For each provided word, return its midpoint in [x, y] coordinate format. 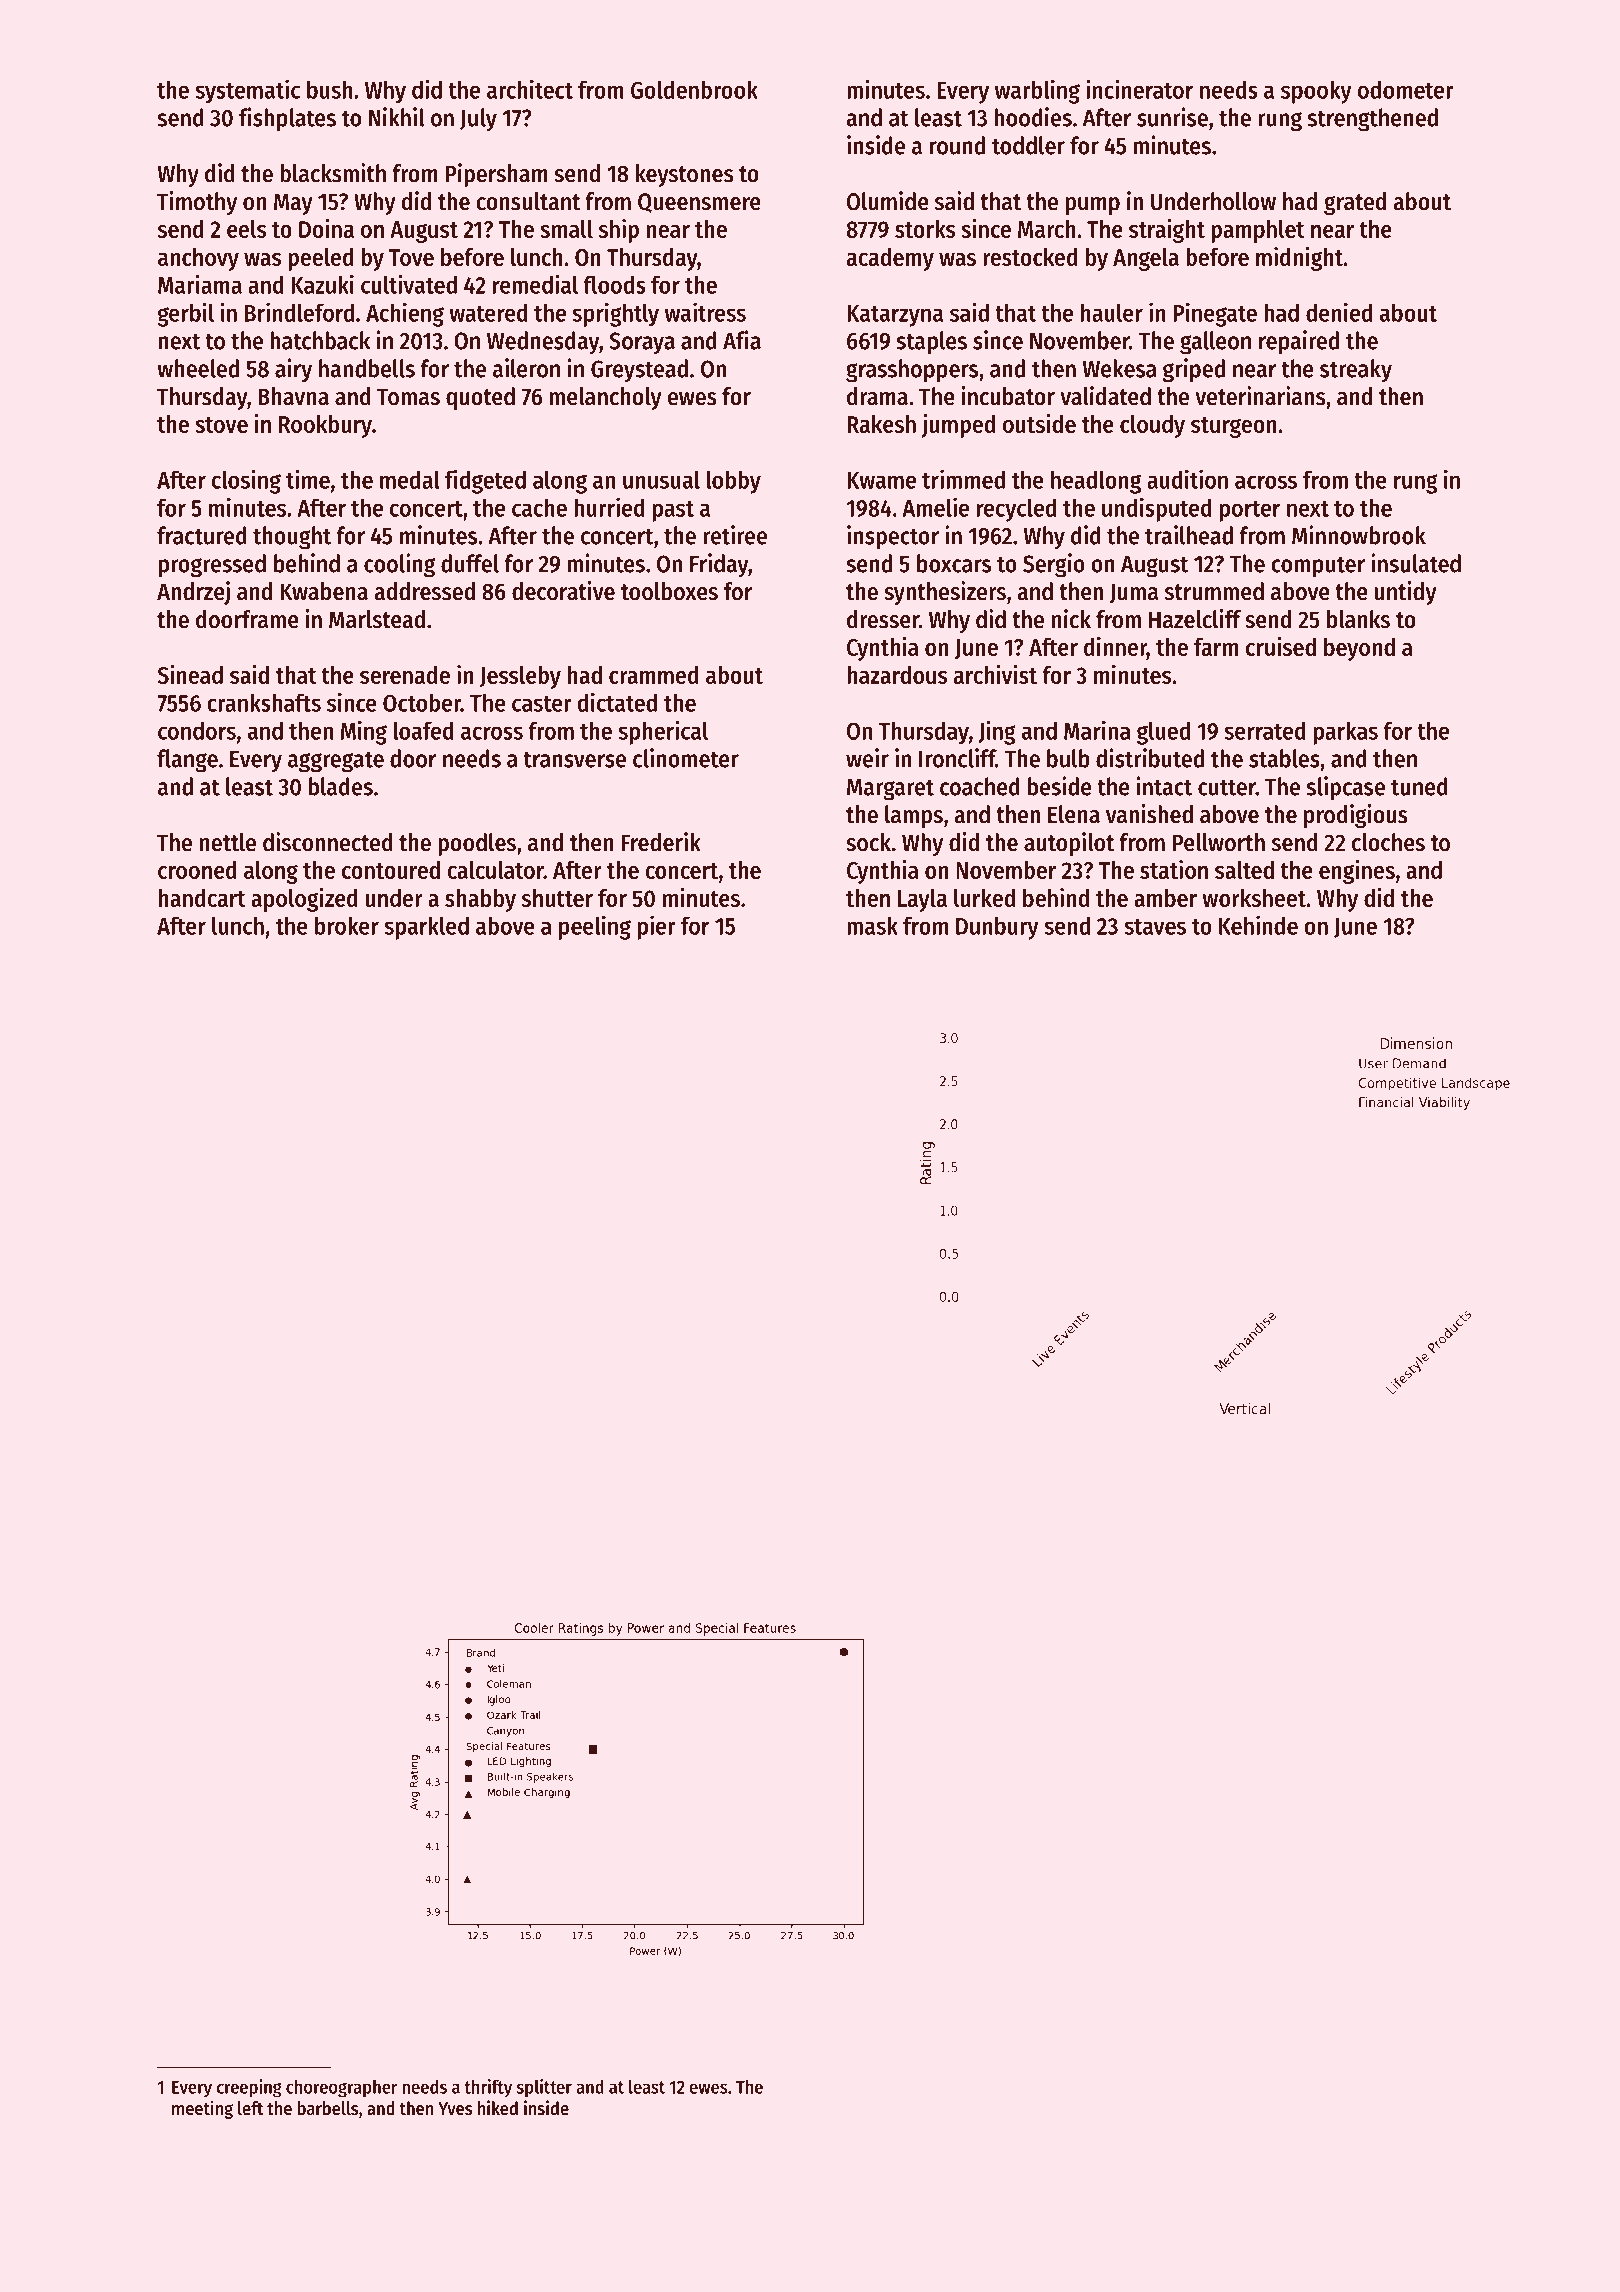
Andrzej [193, 593]
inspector [893, 537]
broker [347, 925]
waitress [705, 312]
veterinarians [1260, 396]
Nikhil [397, 117]
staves [1155, 927]
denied [1339, 312]
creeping [249, 2088]
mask [872, 926]
